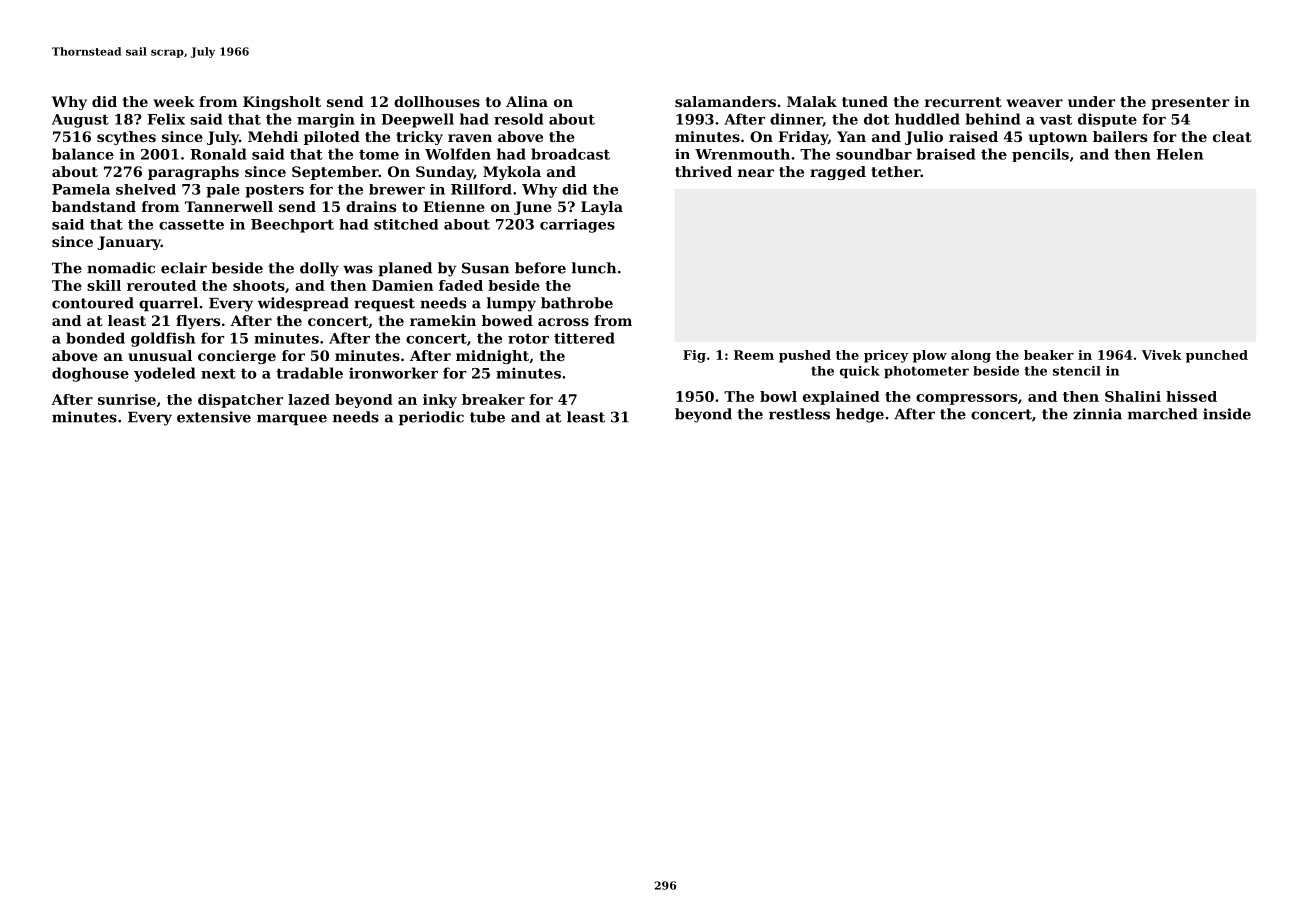 Image resolution: width=1308 pixels, height=924 pixels. Describe the element at coordinates (259, 285) in the screenshot. I see `shoots` at that location.
